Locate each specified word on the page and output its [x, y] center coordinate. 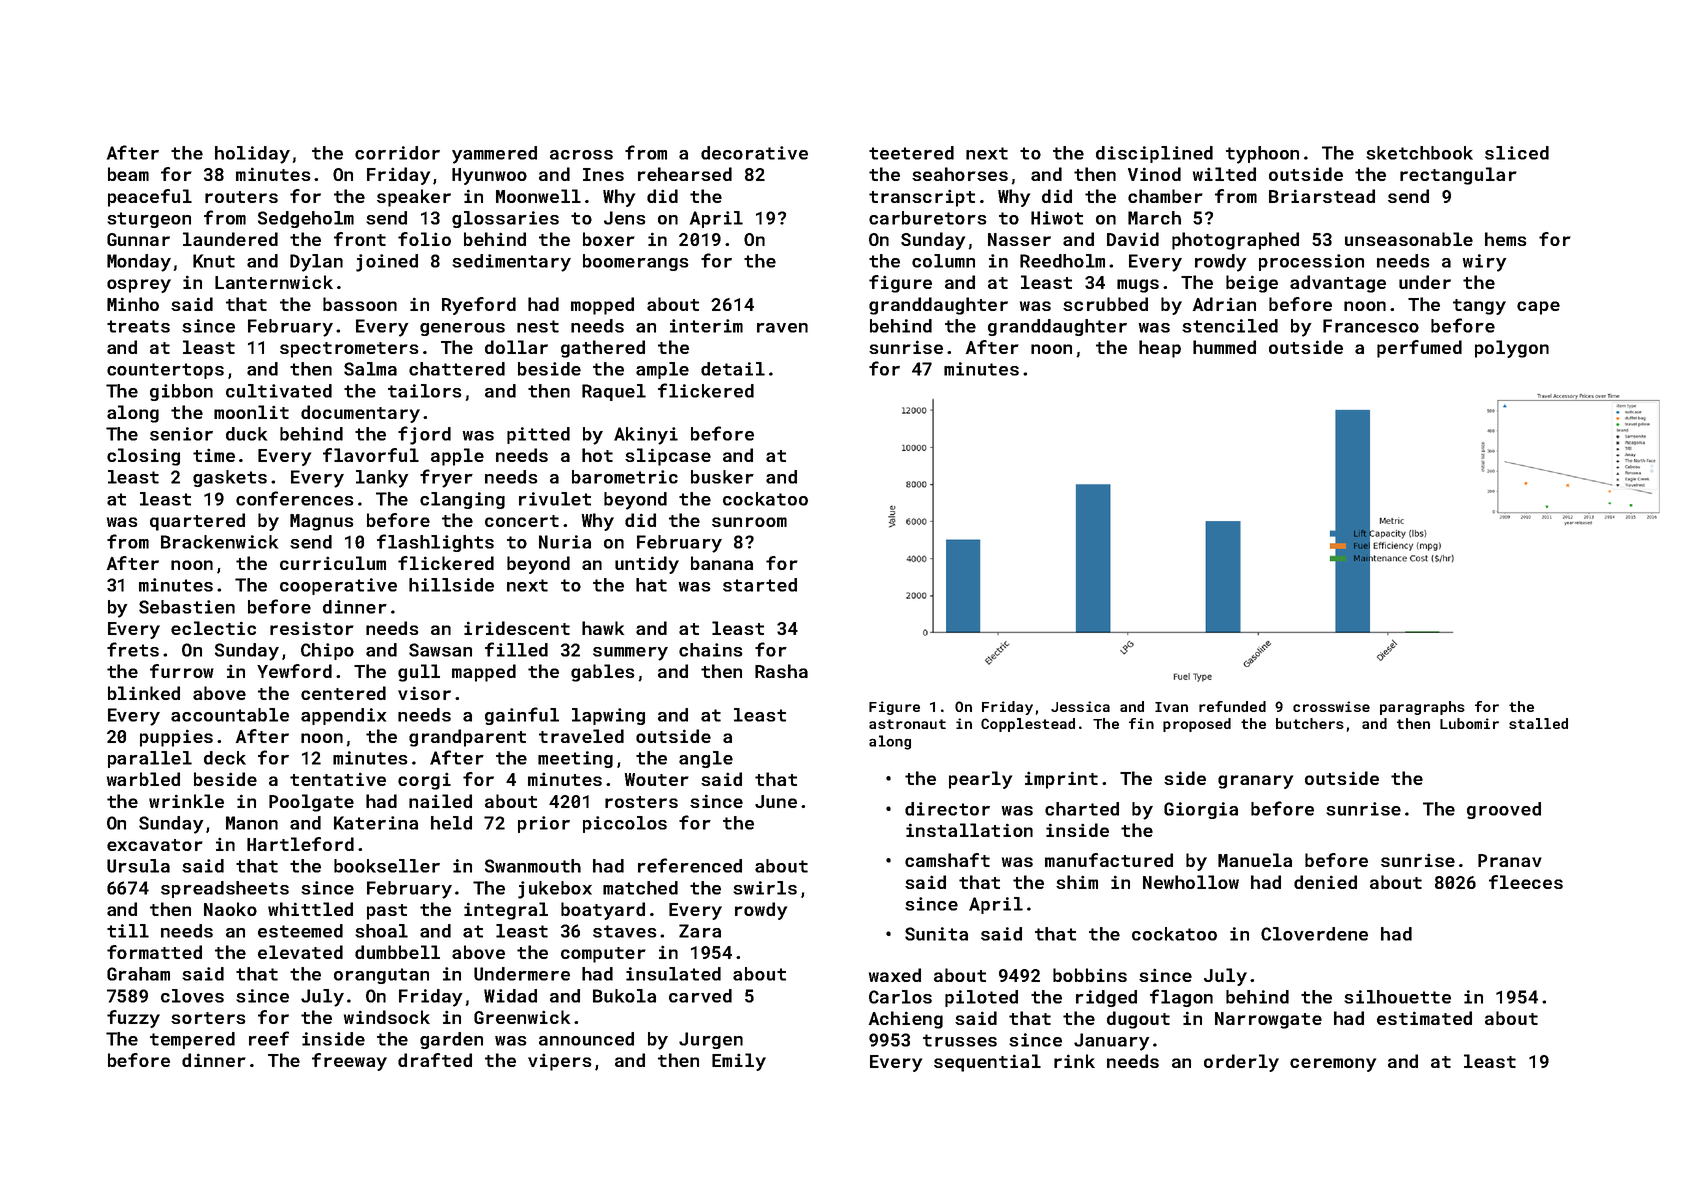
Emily [739, 1062]
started [760, 585]
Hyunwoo [489, 176]
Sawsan [440, 650]
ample [662, 370]
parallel [150, 759]
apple [457, 457]
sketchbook [1419, 153]
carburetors [928, 218]
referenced [690, 865]
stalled [1538, 723]
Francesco [1371, 326]
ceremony [1333, 1065]
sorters [208, 1018]
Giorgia [1201, 810]
